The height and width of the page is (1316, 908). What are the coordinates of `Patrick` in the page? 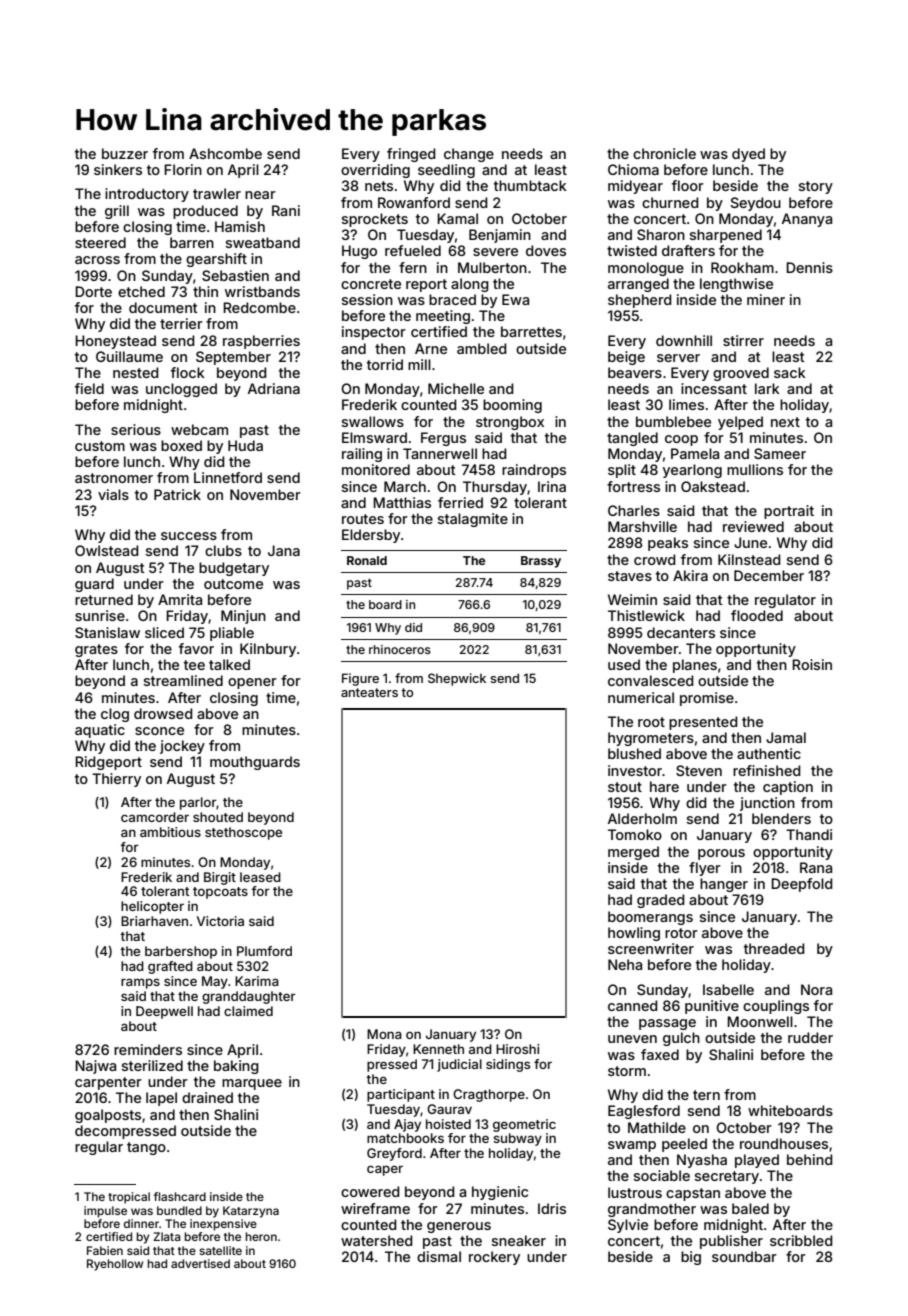 It's located at (177, 494).
